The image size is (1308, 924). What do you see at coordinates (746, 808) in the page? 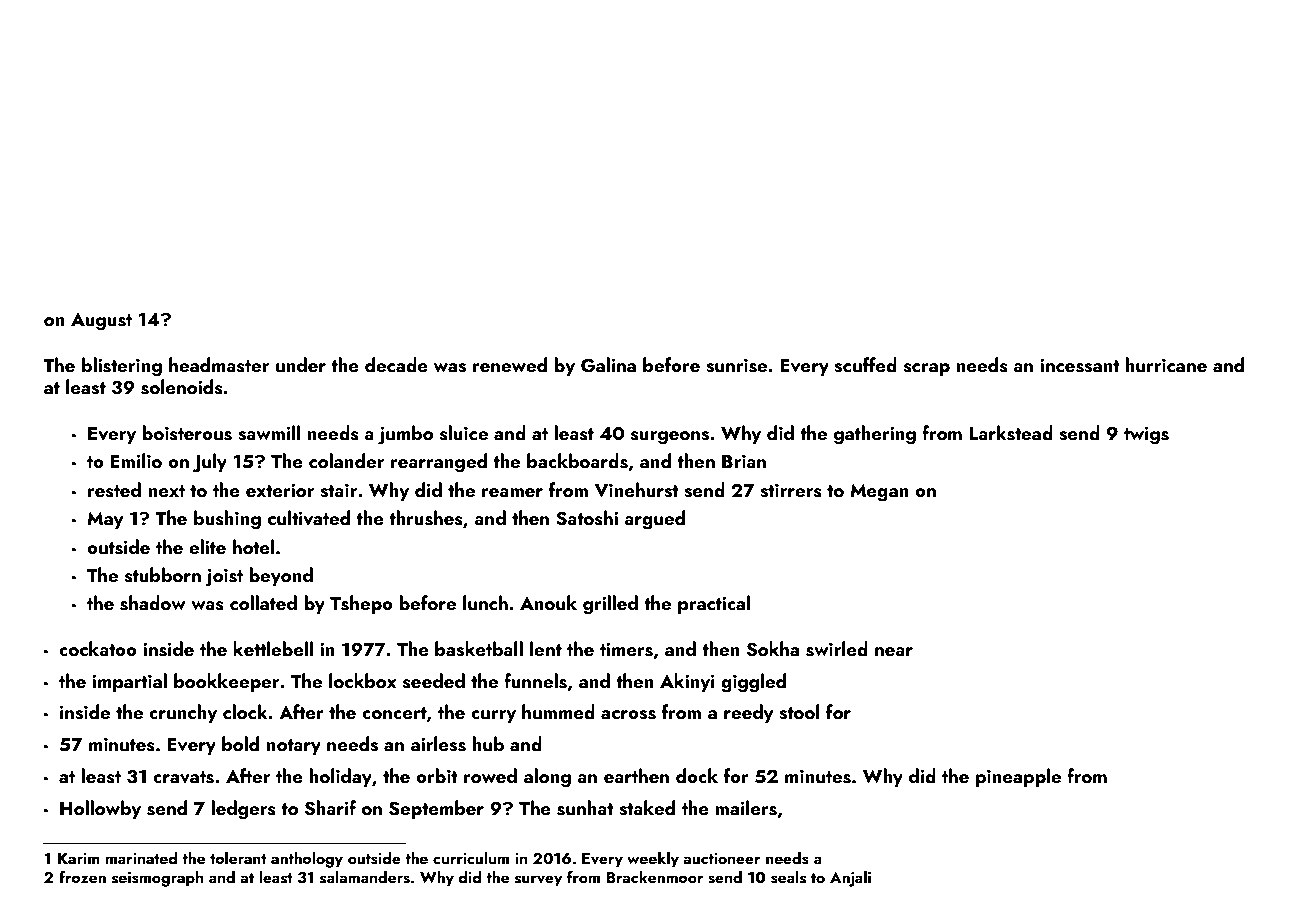
I see `mailers` at bounding box center [746, 808].
